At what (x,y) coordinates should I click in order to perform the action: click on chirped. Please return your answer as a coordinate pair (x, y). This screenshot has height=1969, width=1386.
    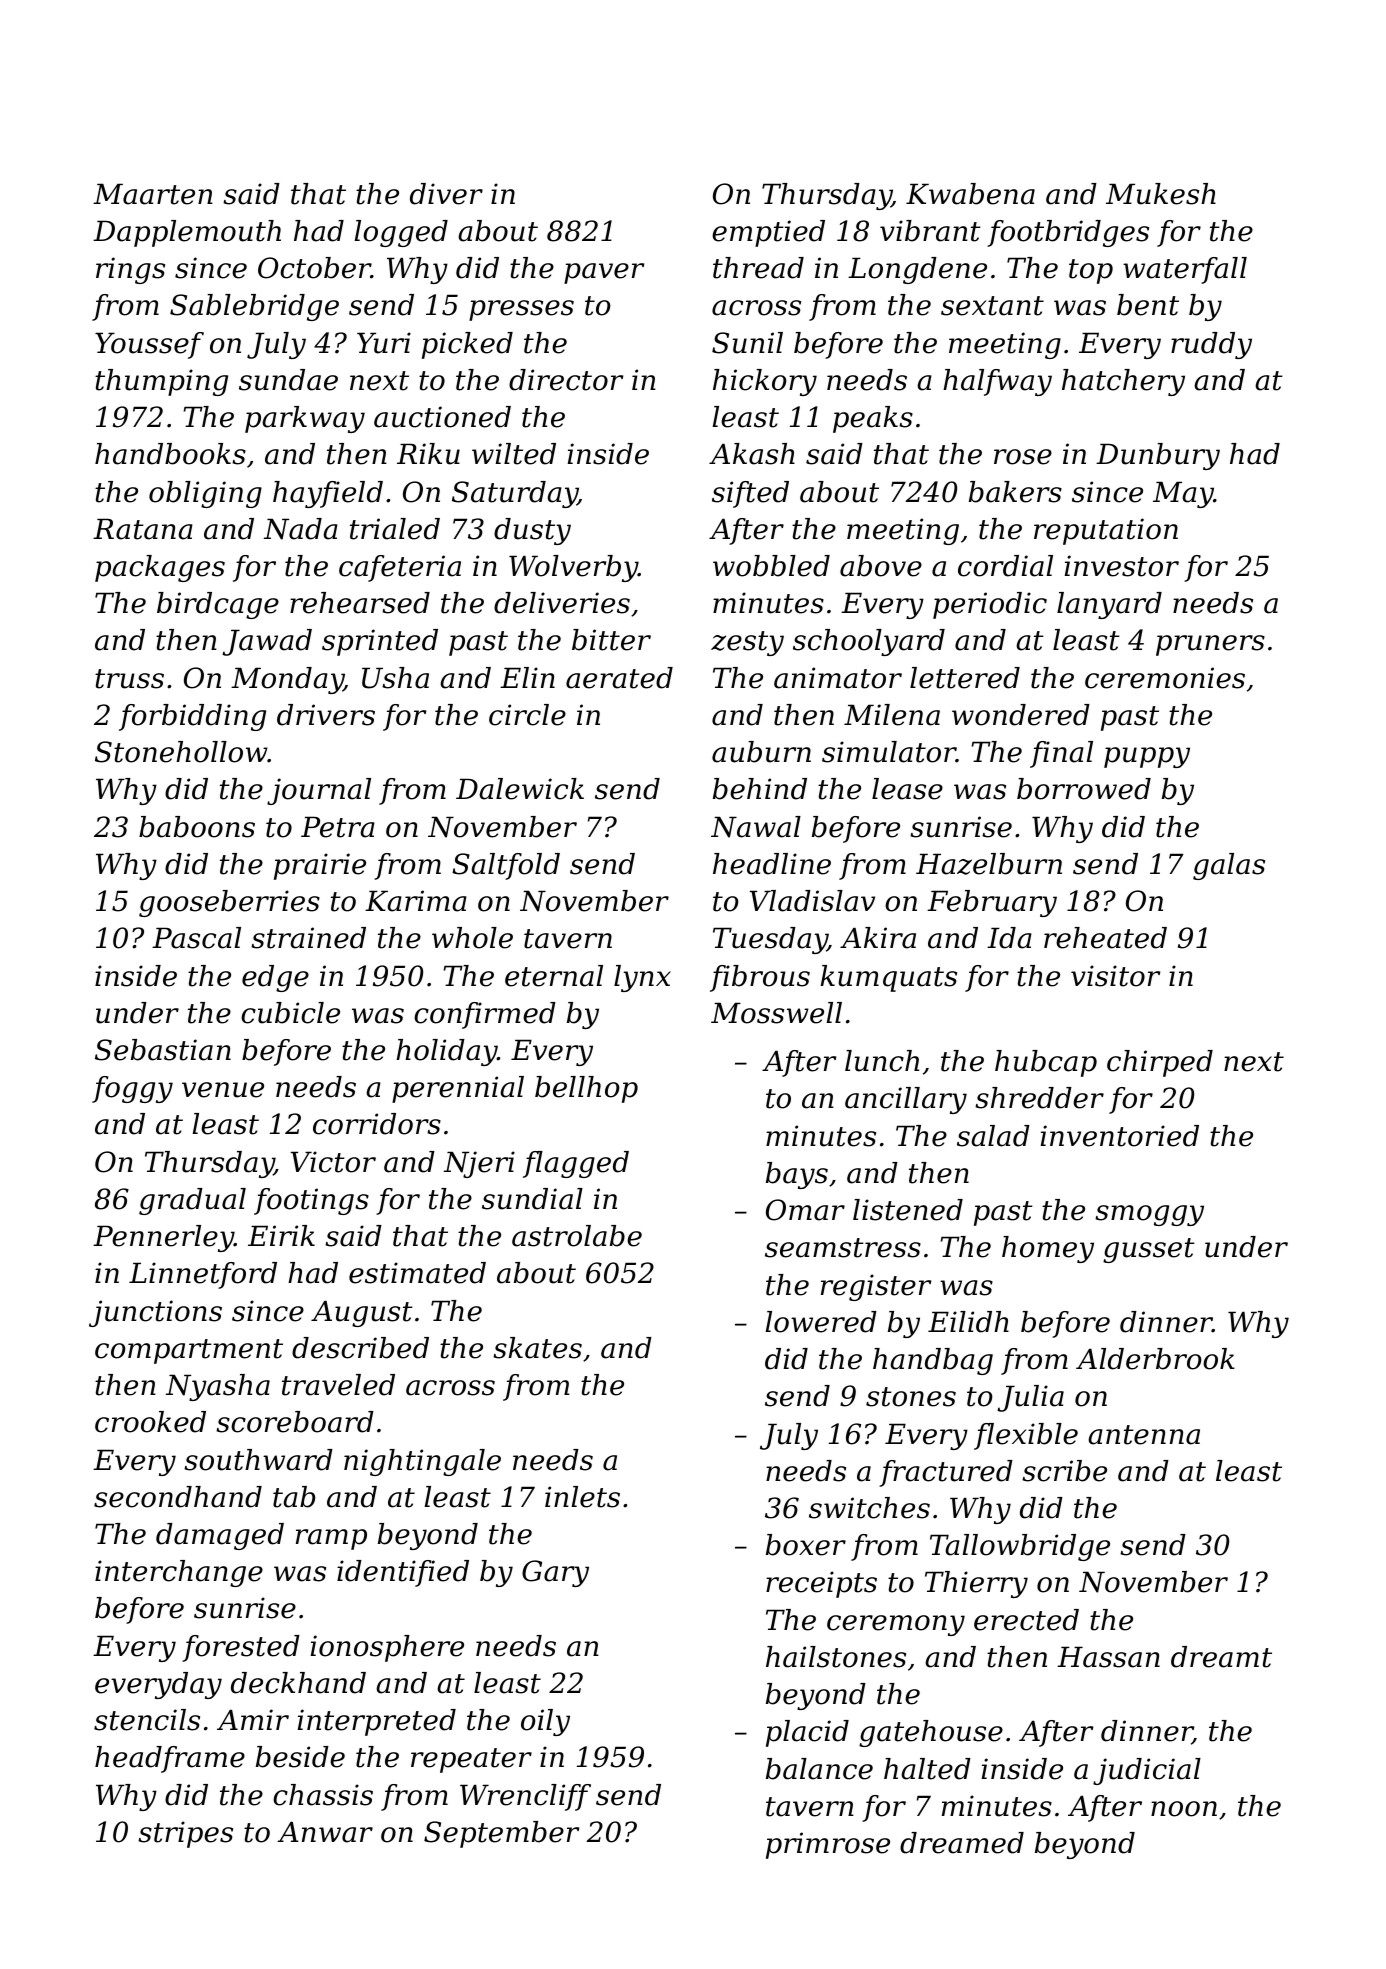
    Looking at the image, I should click on (1160, 1063).
